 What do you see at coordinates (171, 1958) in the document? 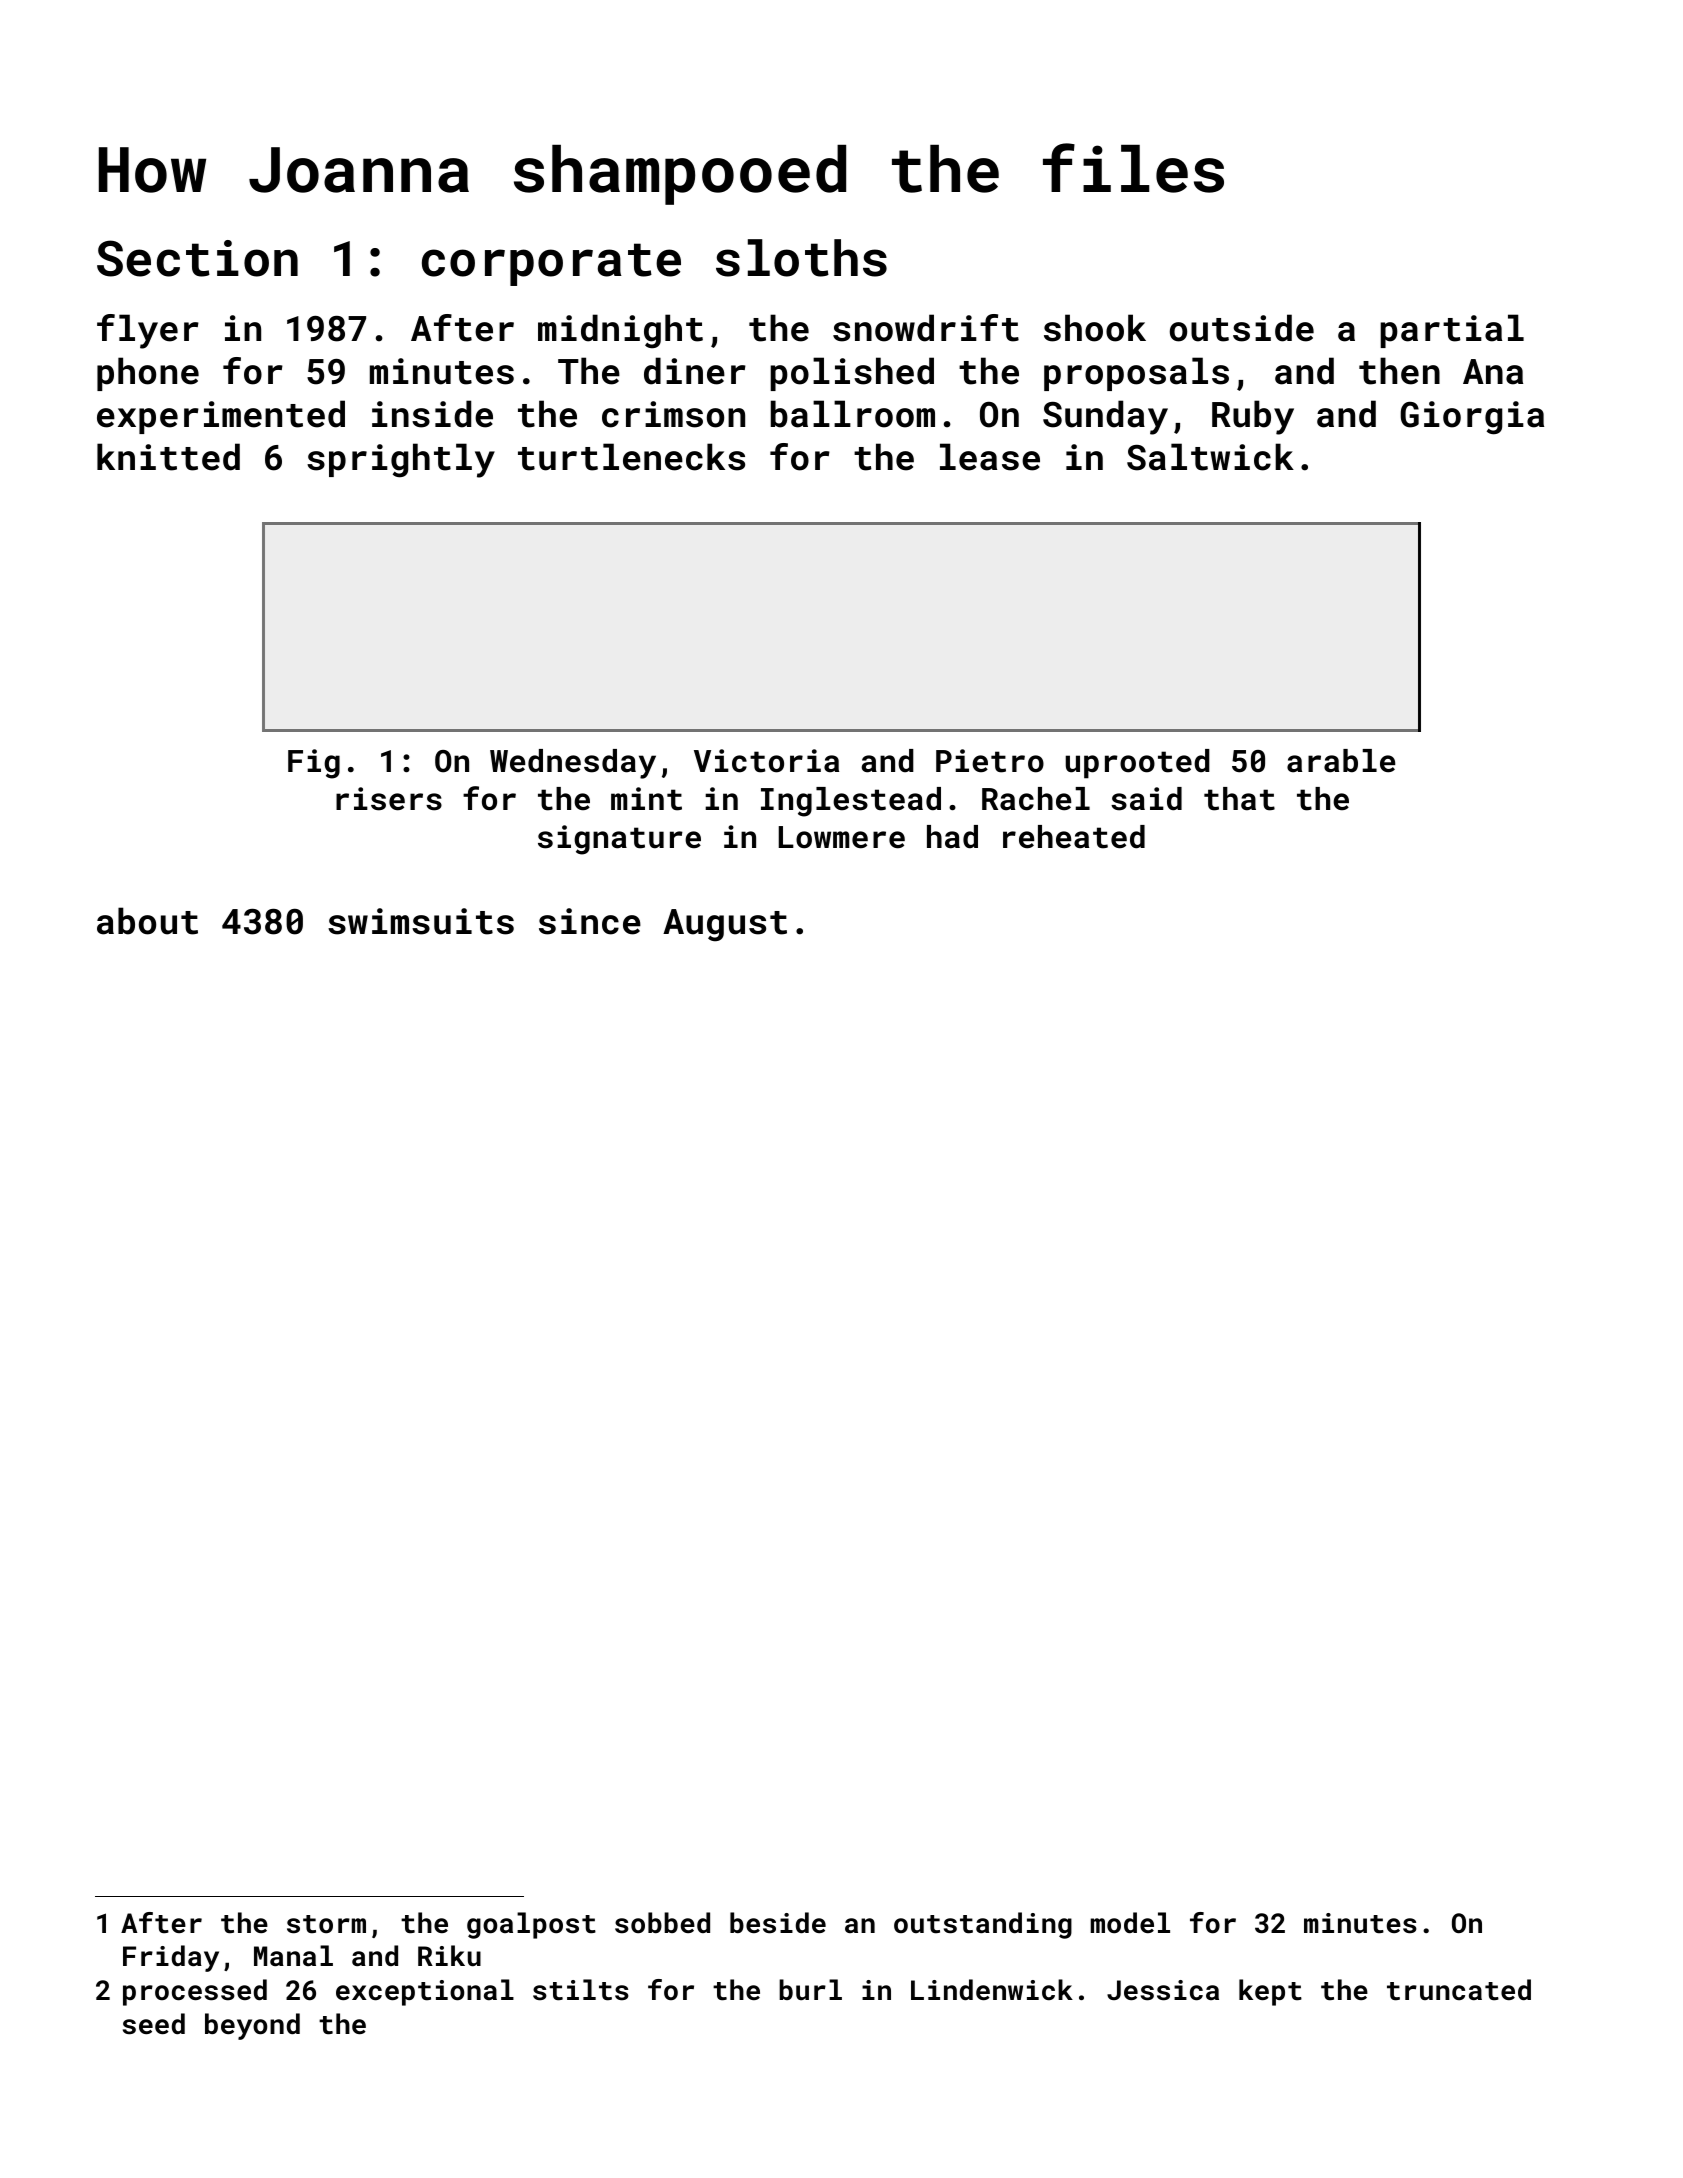
I see `Friday` at bounding box center [171, 1958].
